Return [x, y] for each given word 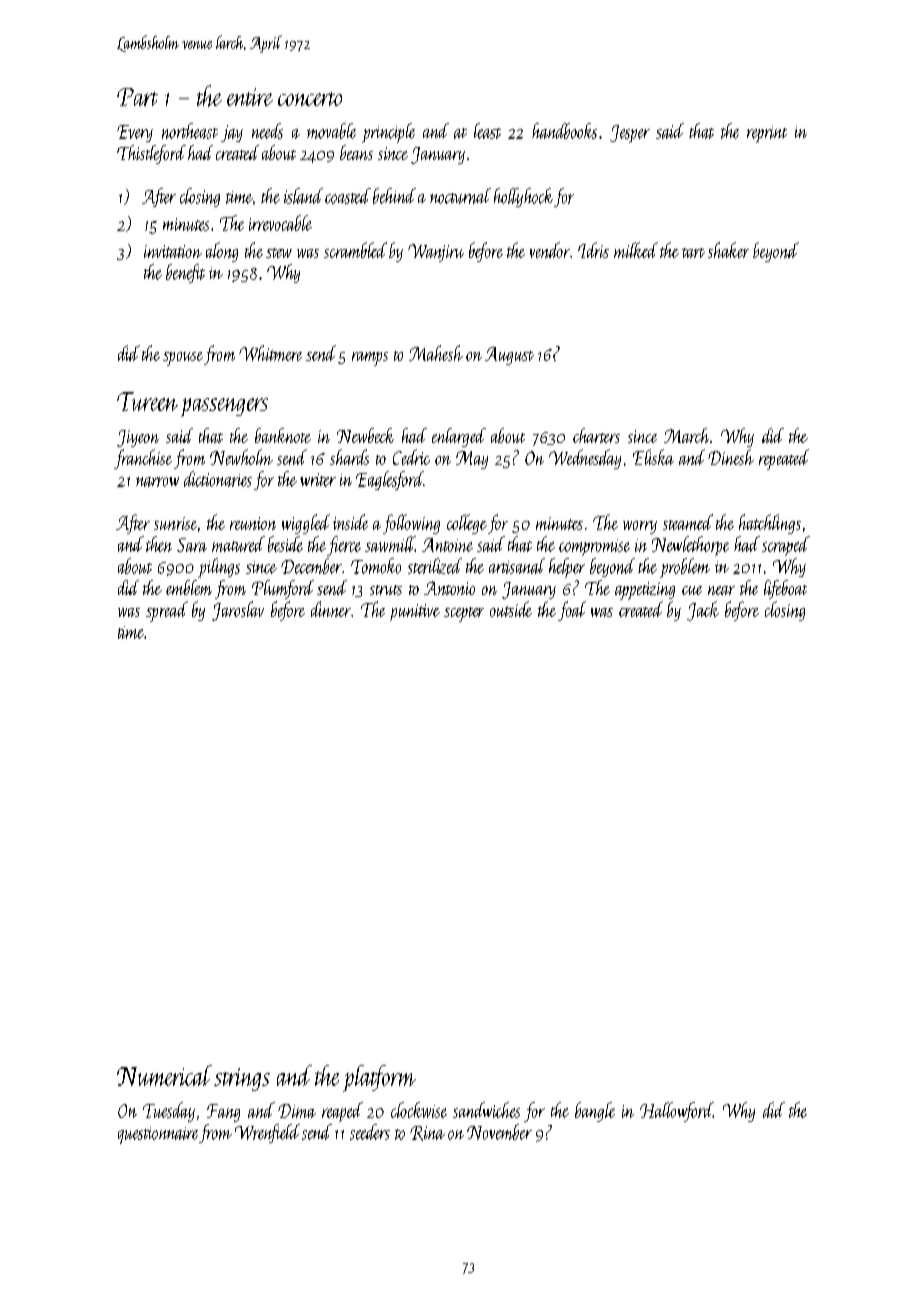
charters [596, 435]
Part [137, 97]
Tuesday [169, 1112]
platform [379, 1078]
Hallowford [676, 1112]
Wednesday [585, 459]
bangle [595, 1112]
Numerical [164, 1075]
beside [285, 544]
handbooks [564, 131]
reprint [767, 134]
